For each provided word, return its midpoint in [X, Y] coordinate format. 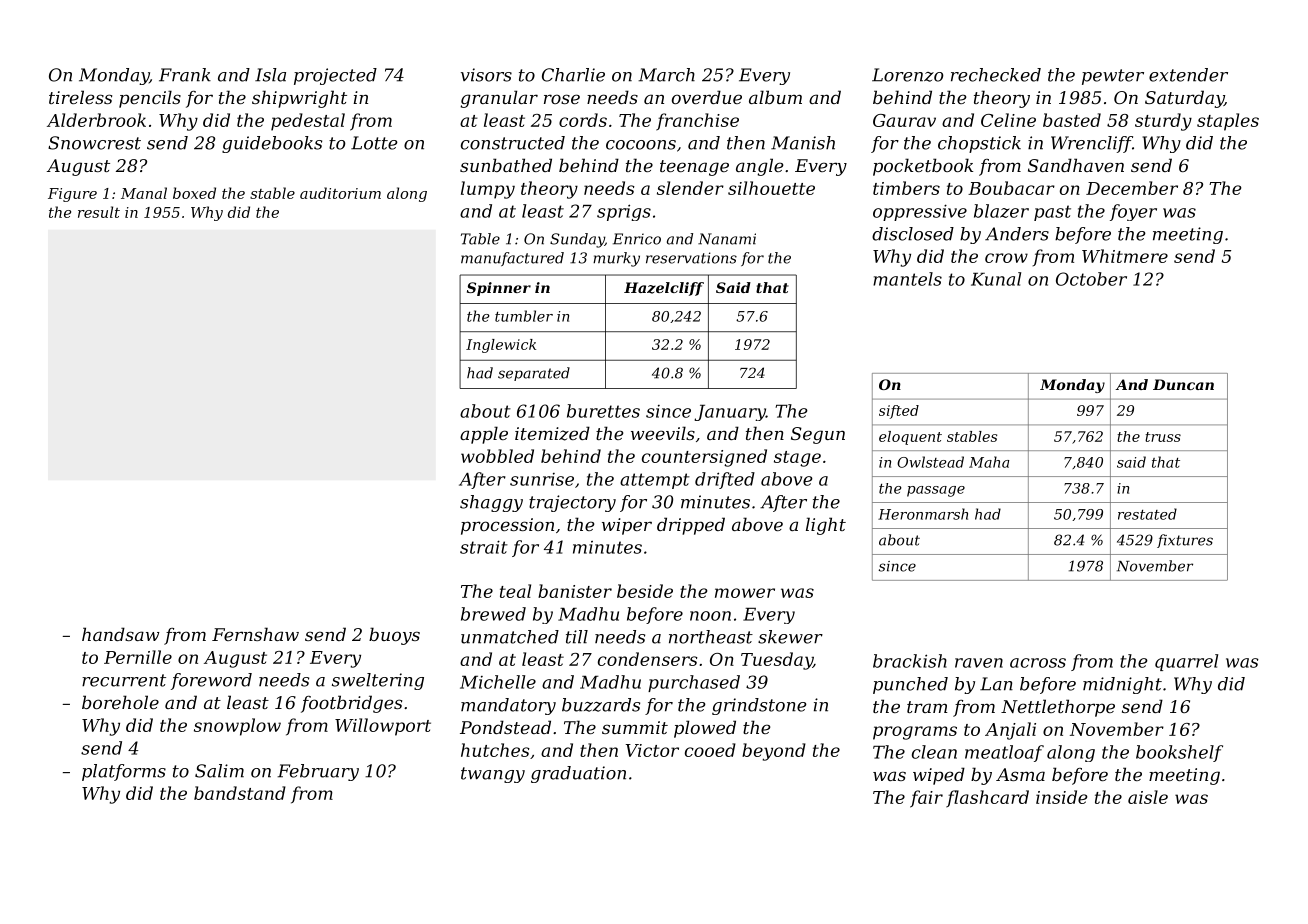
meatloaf [1004, 753]
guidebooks [272, 144]
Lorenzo [908, 75]
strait [484, 547]
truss [1163, 437]
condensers [648, 659]
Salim [219, 771]
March [666, 75]
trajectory [572, 503]
